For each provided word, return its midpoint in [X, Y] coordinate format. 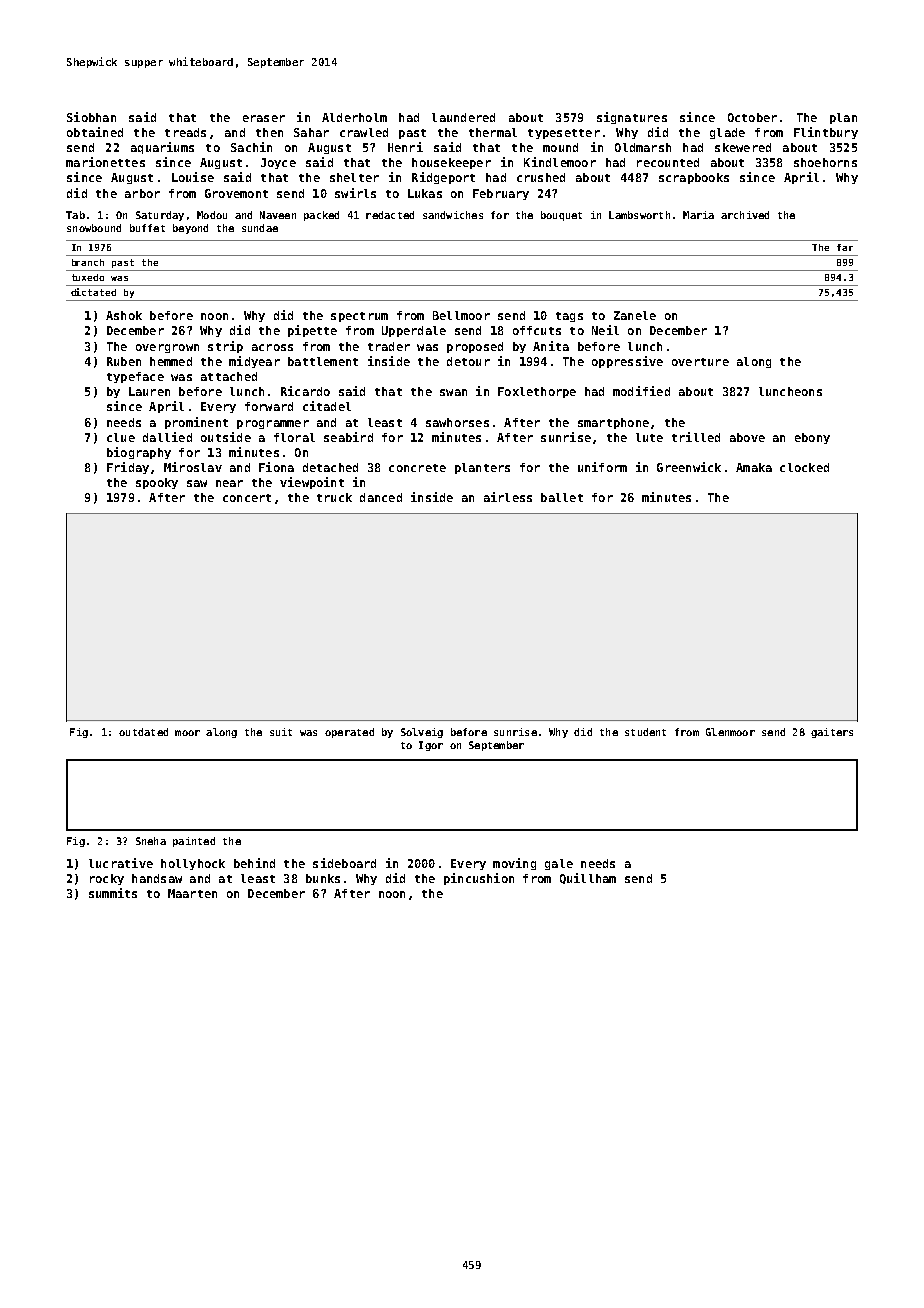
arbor [142, 193]
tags [569, 317]
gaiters [832, 733]
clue [121, 437]
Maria [698, 215]
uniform [602, 467]
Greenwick [689, 467]
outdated [143, 732]
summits [113, 893]
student [645, 732]
